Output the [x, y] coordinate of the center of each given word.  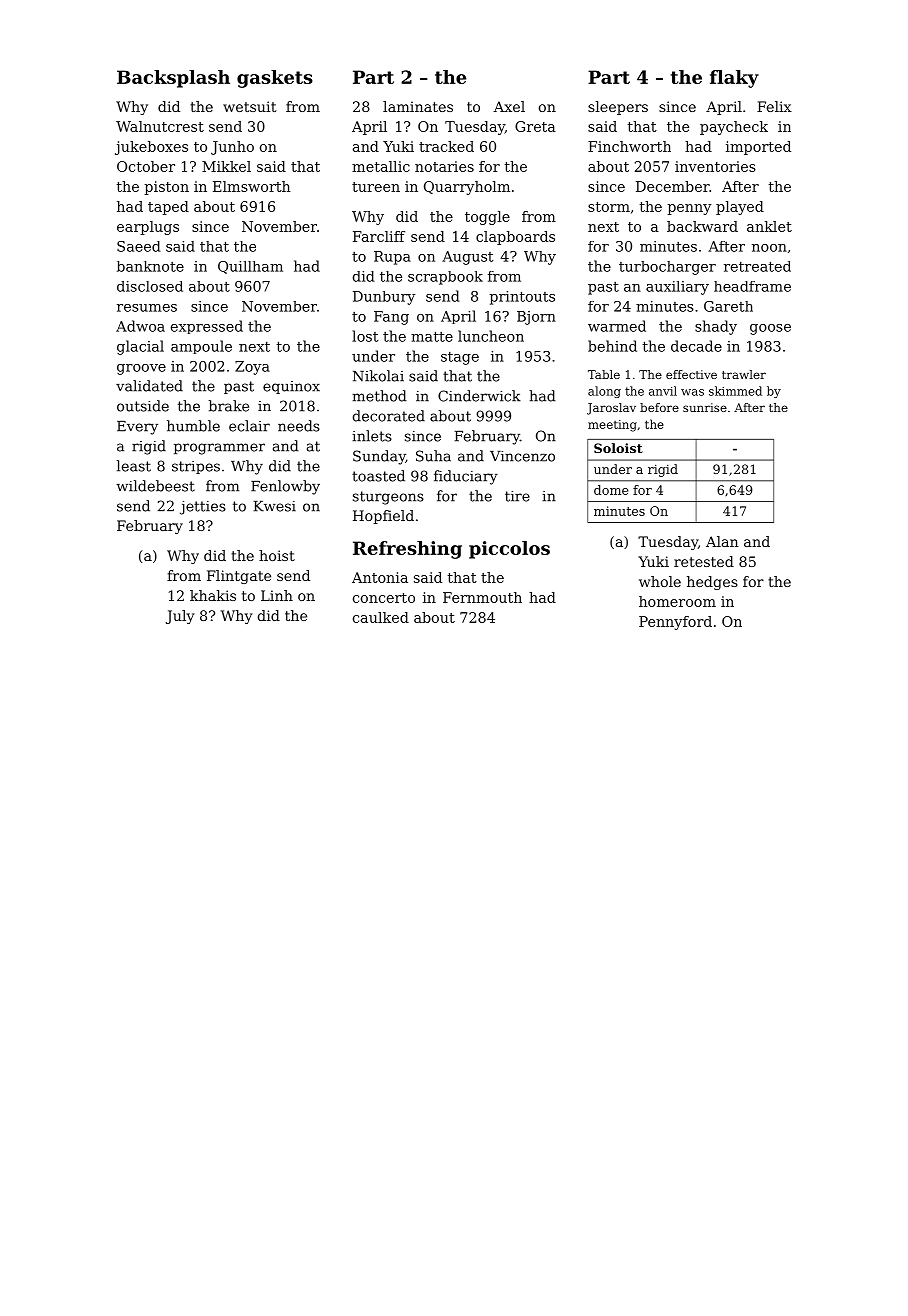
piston [166, 188]
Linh [277, 595]
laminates [418, 106]
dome [611, 490]
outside [143, 406]
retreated [757, 266]
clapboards [515, 238]
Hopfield [383, 517]
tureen [376, 187]
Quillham [250, 267]
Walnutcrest [160, 126]
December [673, 186]
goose [770, 329]
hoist [277, 555]
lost [365, 336]
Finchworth [629, 146]
